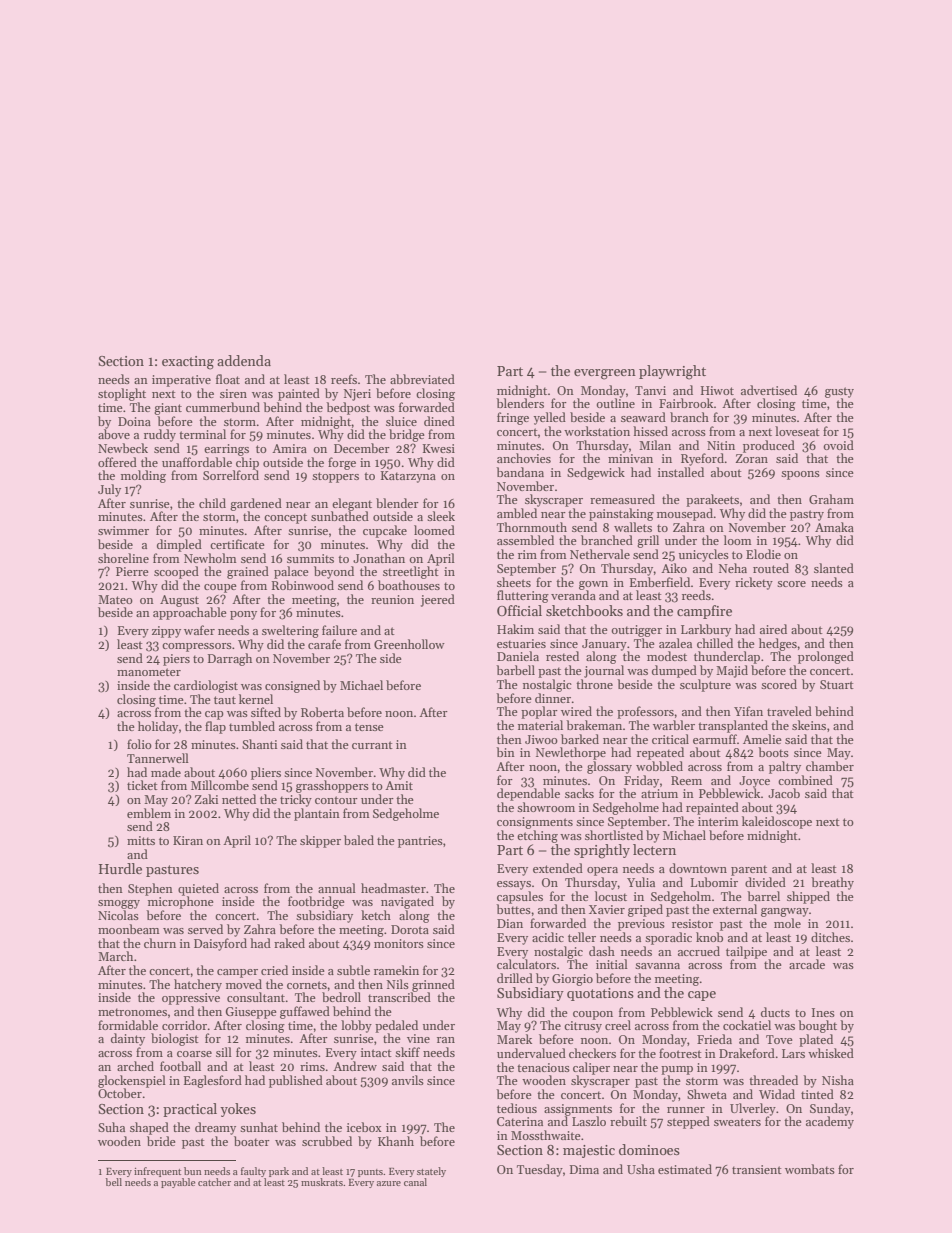 This screenshot has width=952, height=1233. I want to click on teller, so click(582, 937).
